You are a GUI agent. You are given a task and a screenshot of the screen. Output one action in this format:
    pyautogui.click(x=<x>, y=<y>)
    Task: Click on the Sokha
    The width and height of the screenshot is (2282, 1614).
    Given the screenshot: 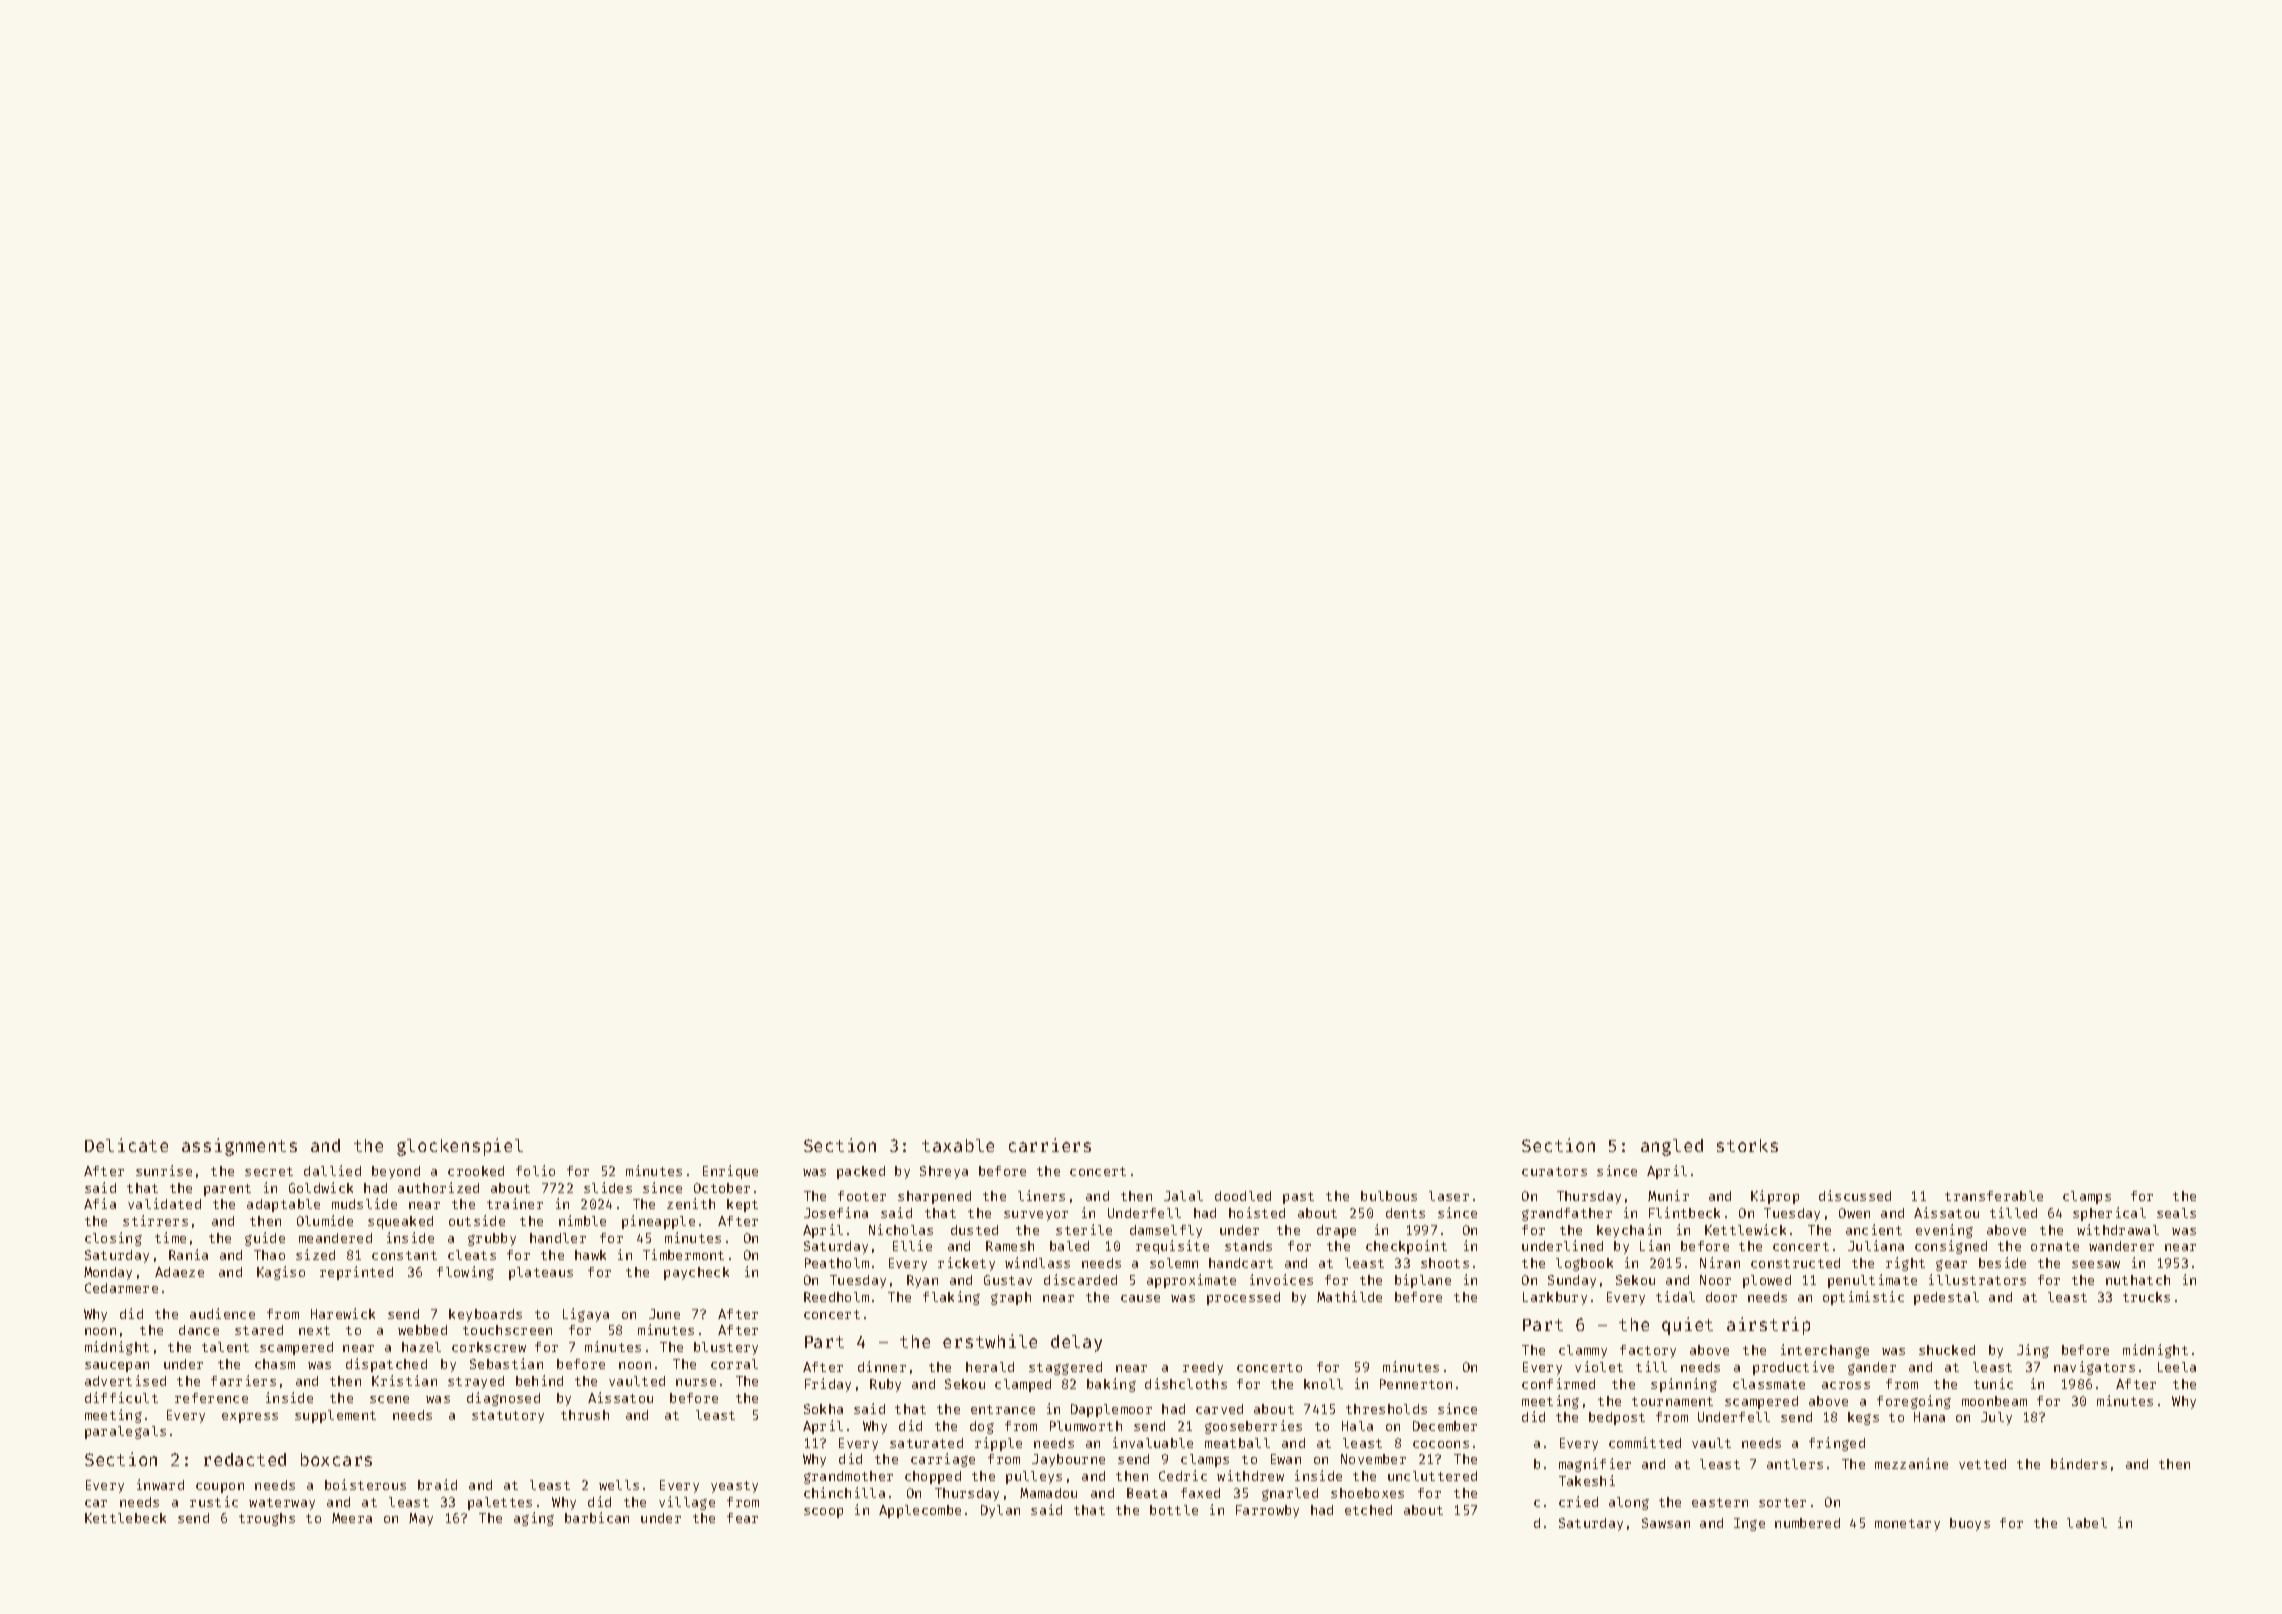 What is the action you would take?
    pyautogui.click(x=823, y=1409)
